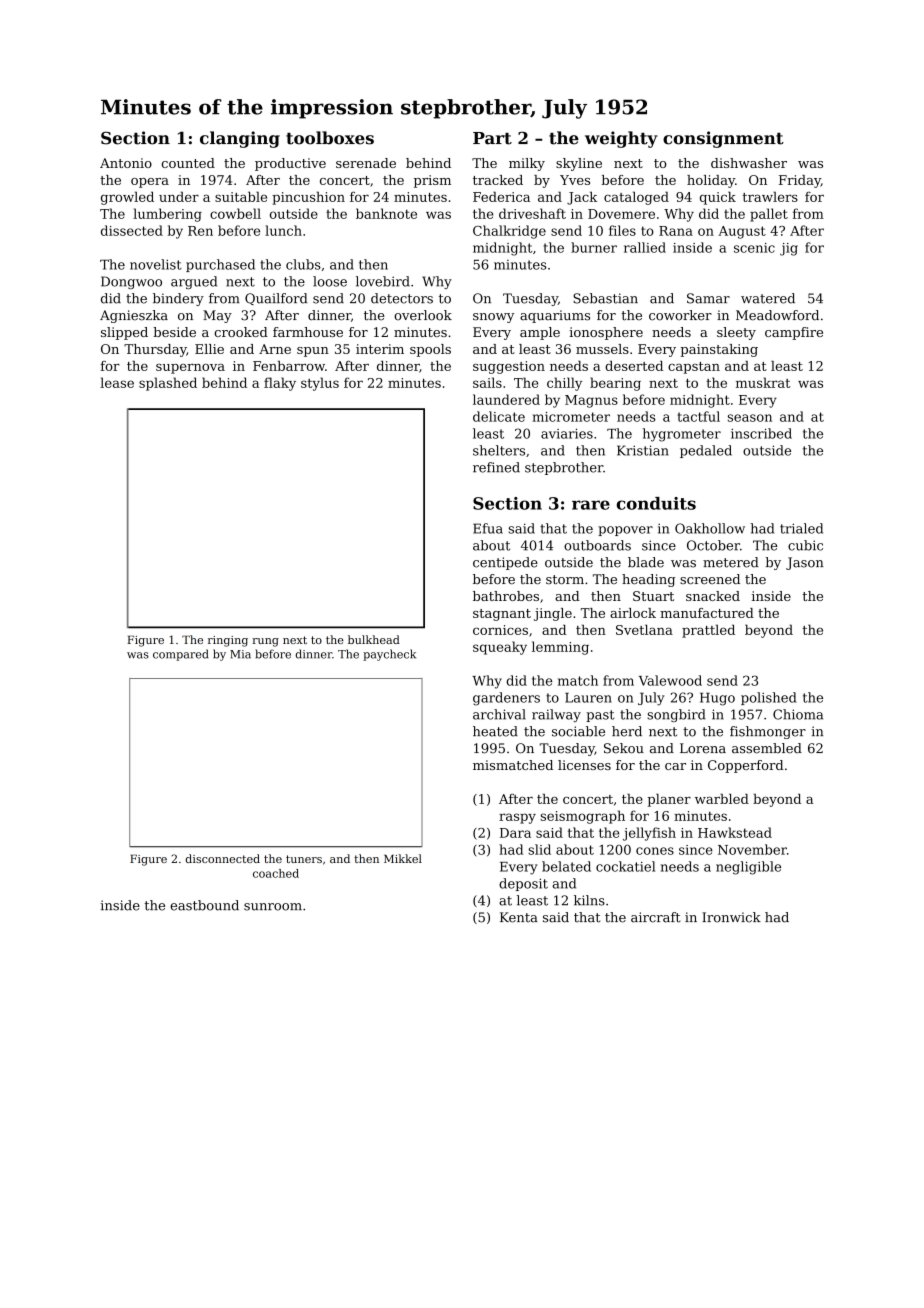 This screenshot has width=924, height=1308. Describe the element at coordinates (235, 213) in the screenshot. I see `cowbell` at that location.
